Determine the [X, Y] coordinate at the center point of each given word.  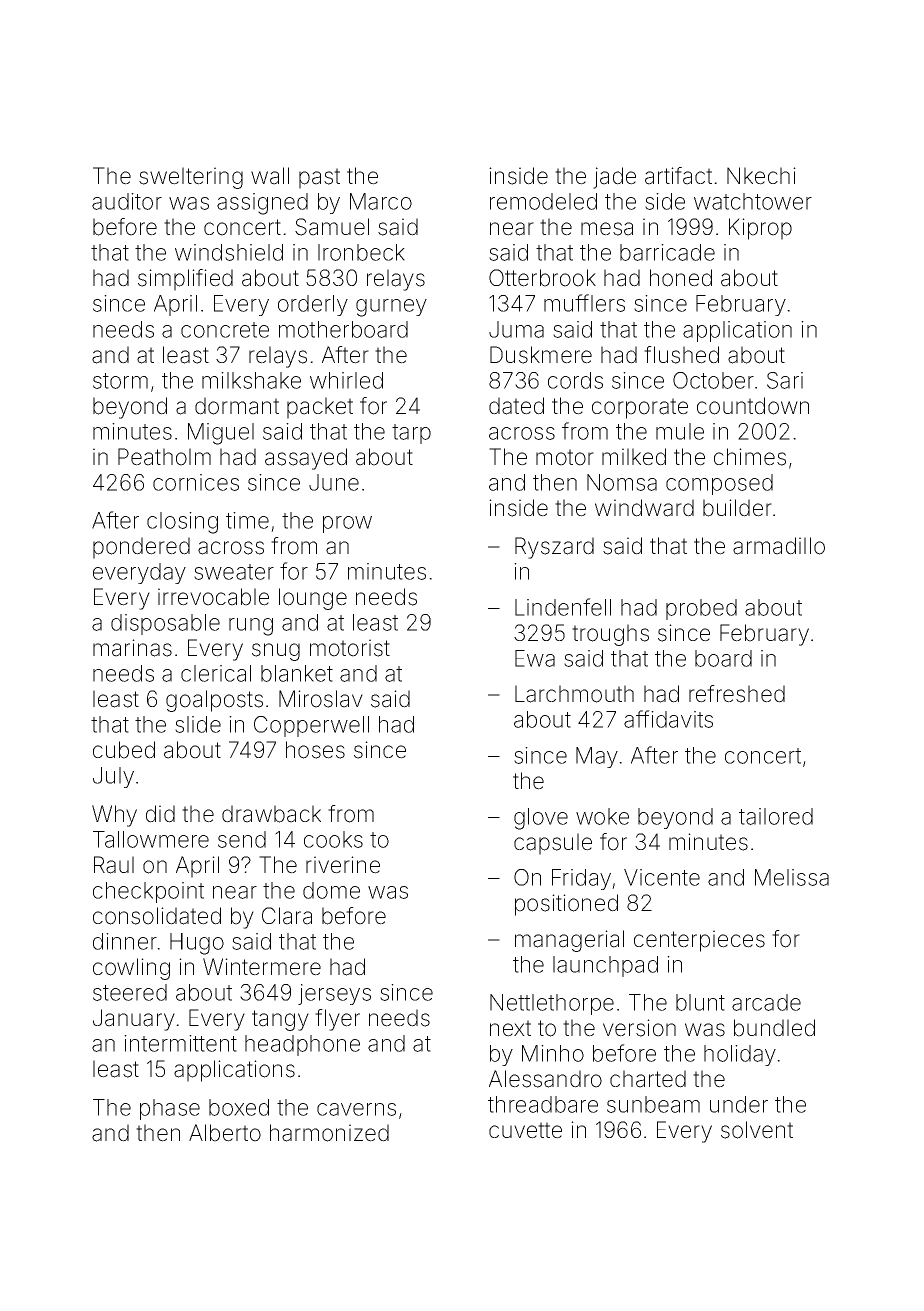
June [334, 482]
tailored [776, 816]
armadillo [779, 546]
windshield [229, 252]
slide [198, 724]
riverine [343, 865]
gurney [391, 308]
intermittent [180, 1043]
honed [681, 278]
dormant [237, 406]
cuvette [525, 1130]
